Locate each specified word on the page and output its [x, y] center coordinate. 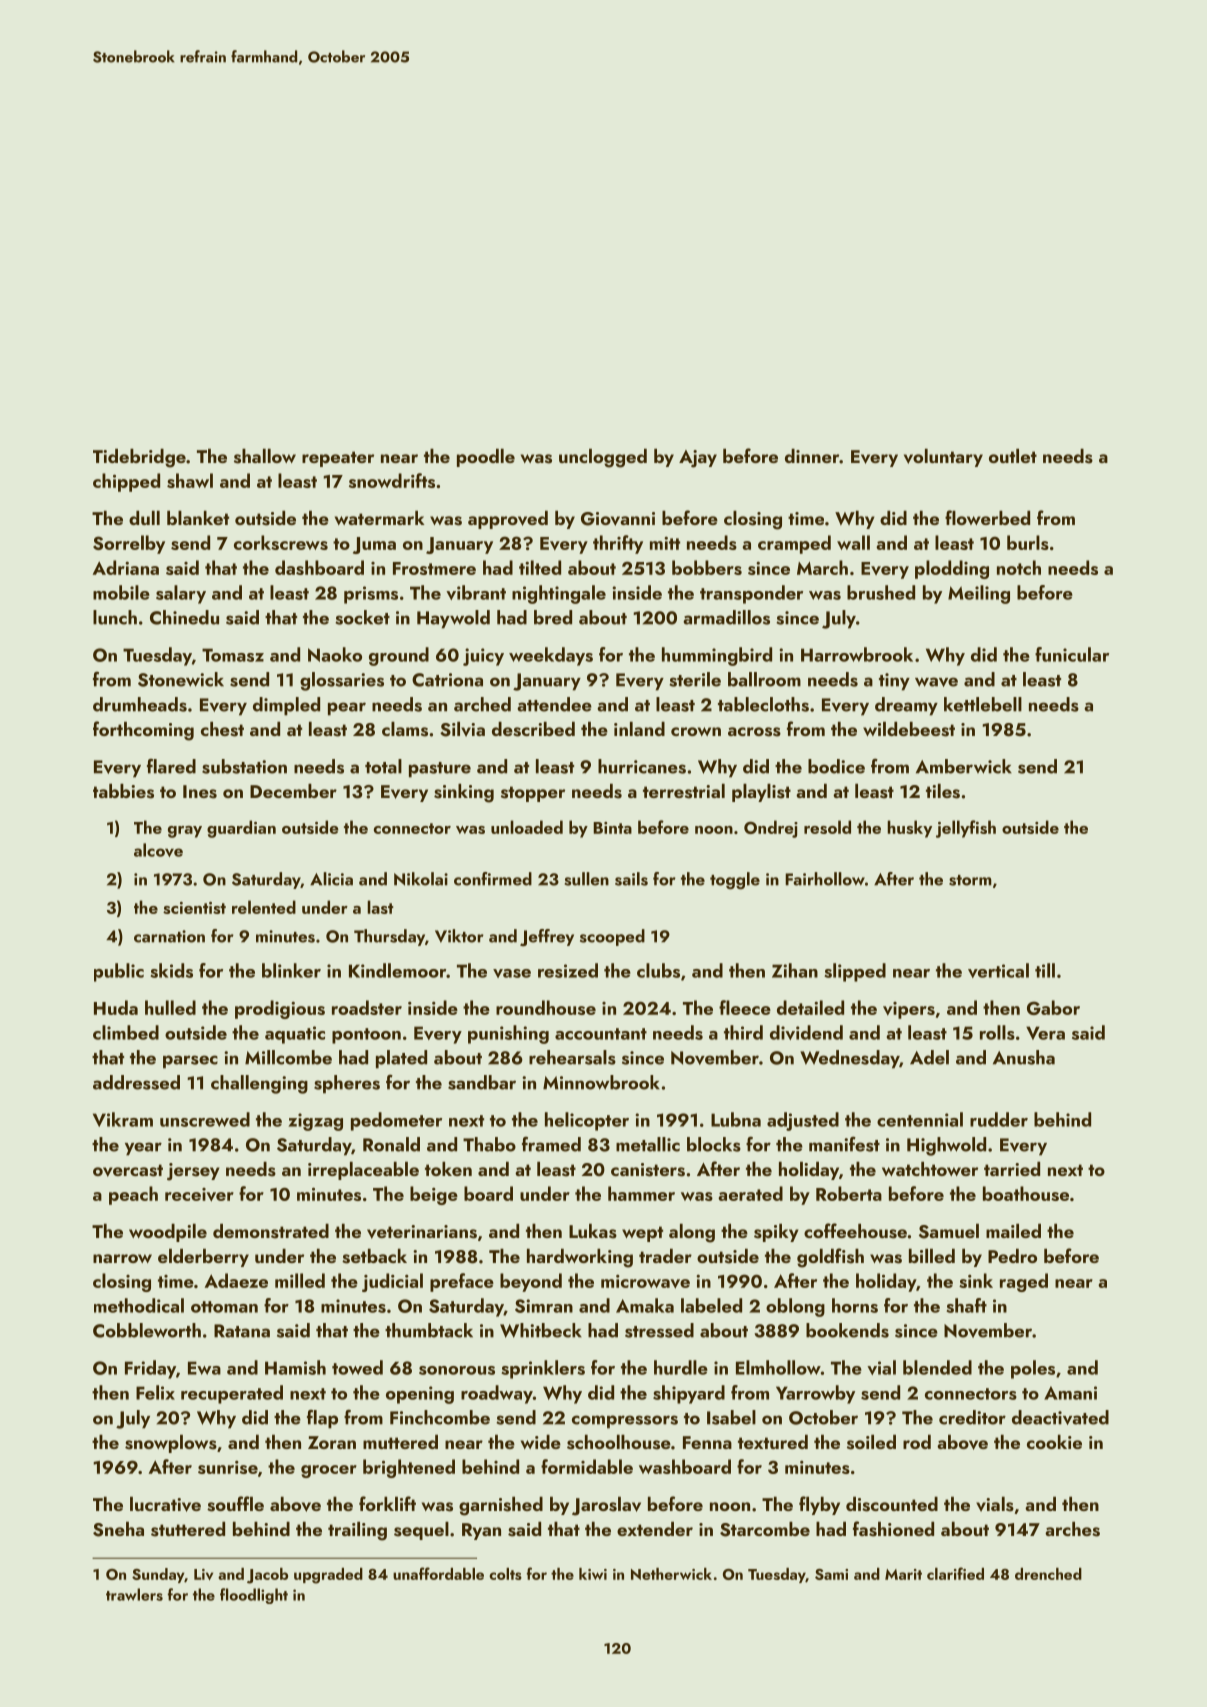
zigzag [315, 1122]
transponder [751, 594]
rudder [999, 1119]
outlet [1013, 456]
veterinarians [422, 1232]
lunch [115, 617]
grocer [329, 1471]
